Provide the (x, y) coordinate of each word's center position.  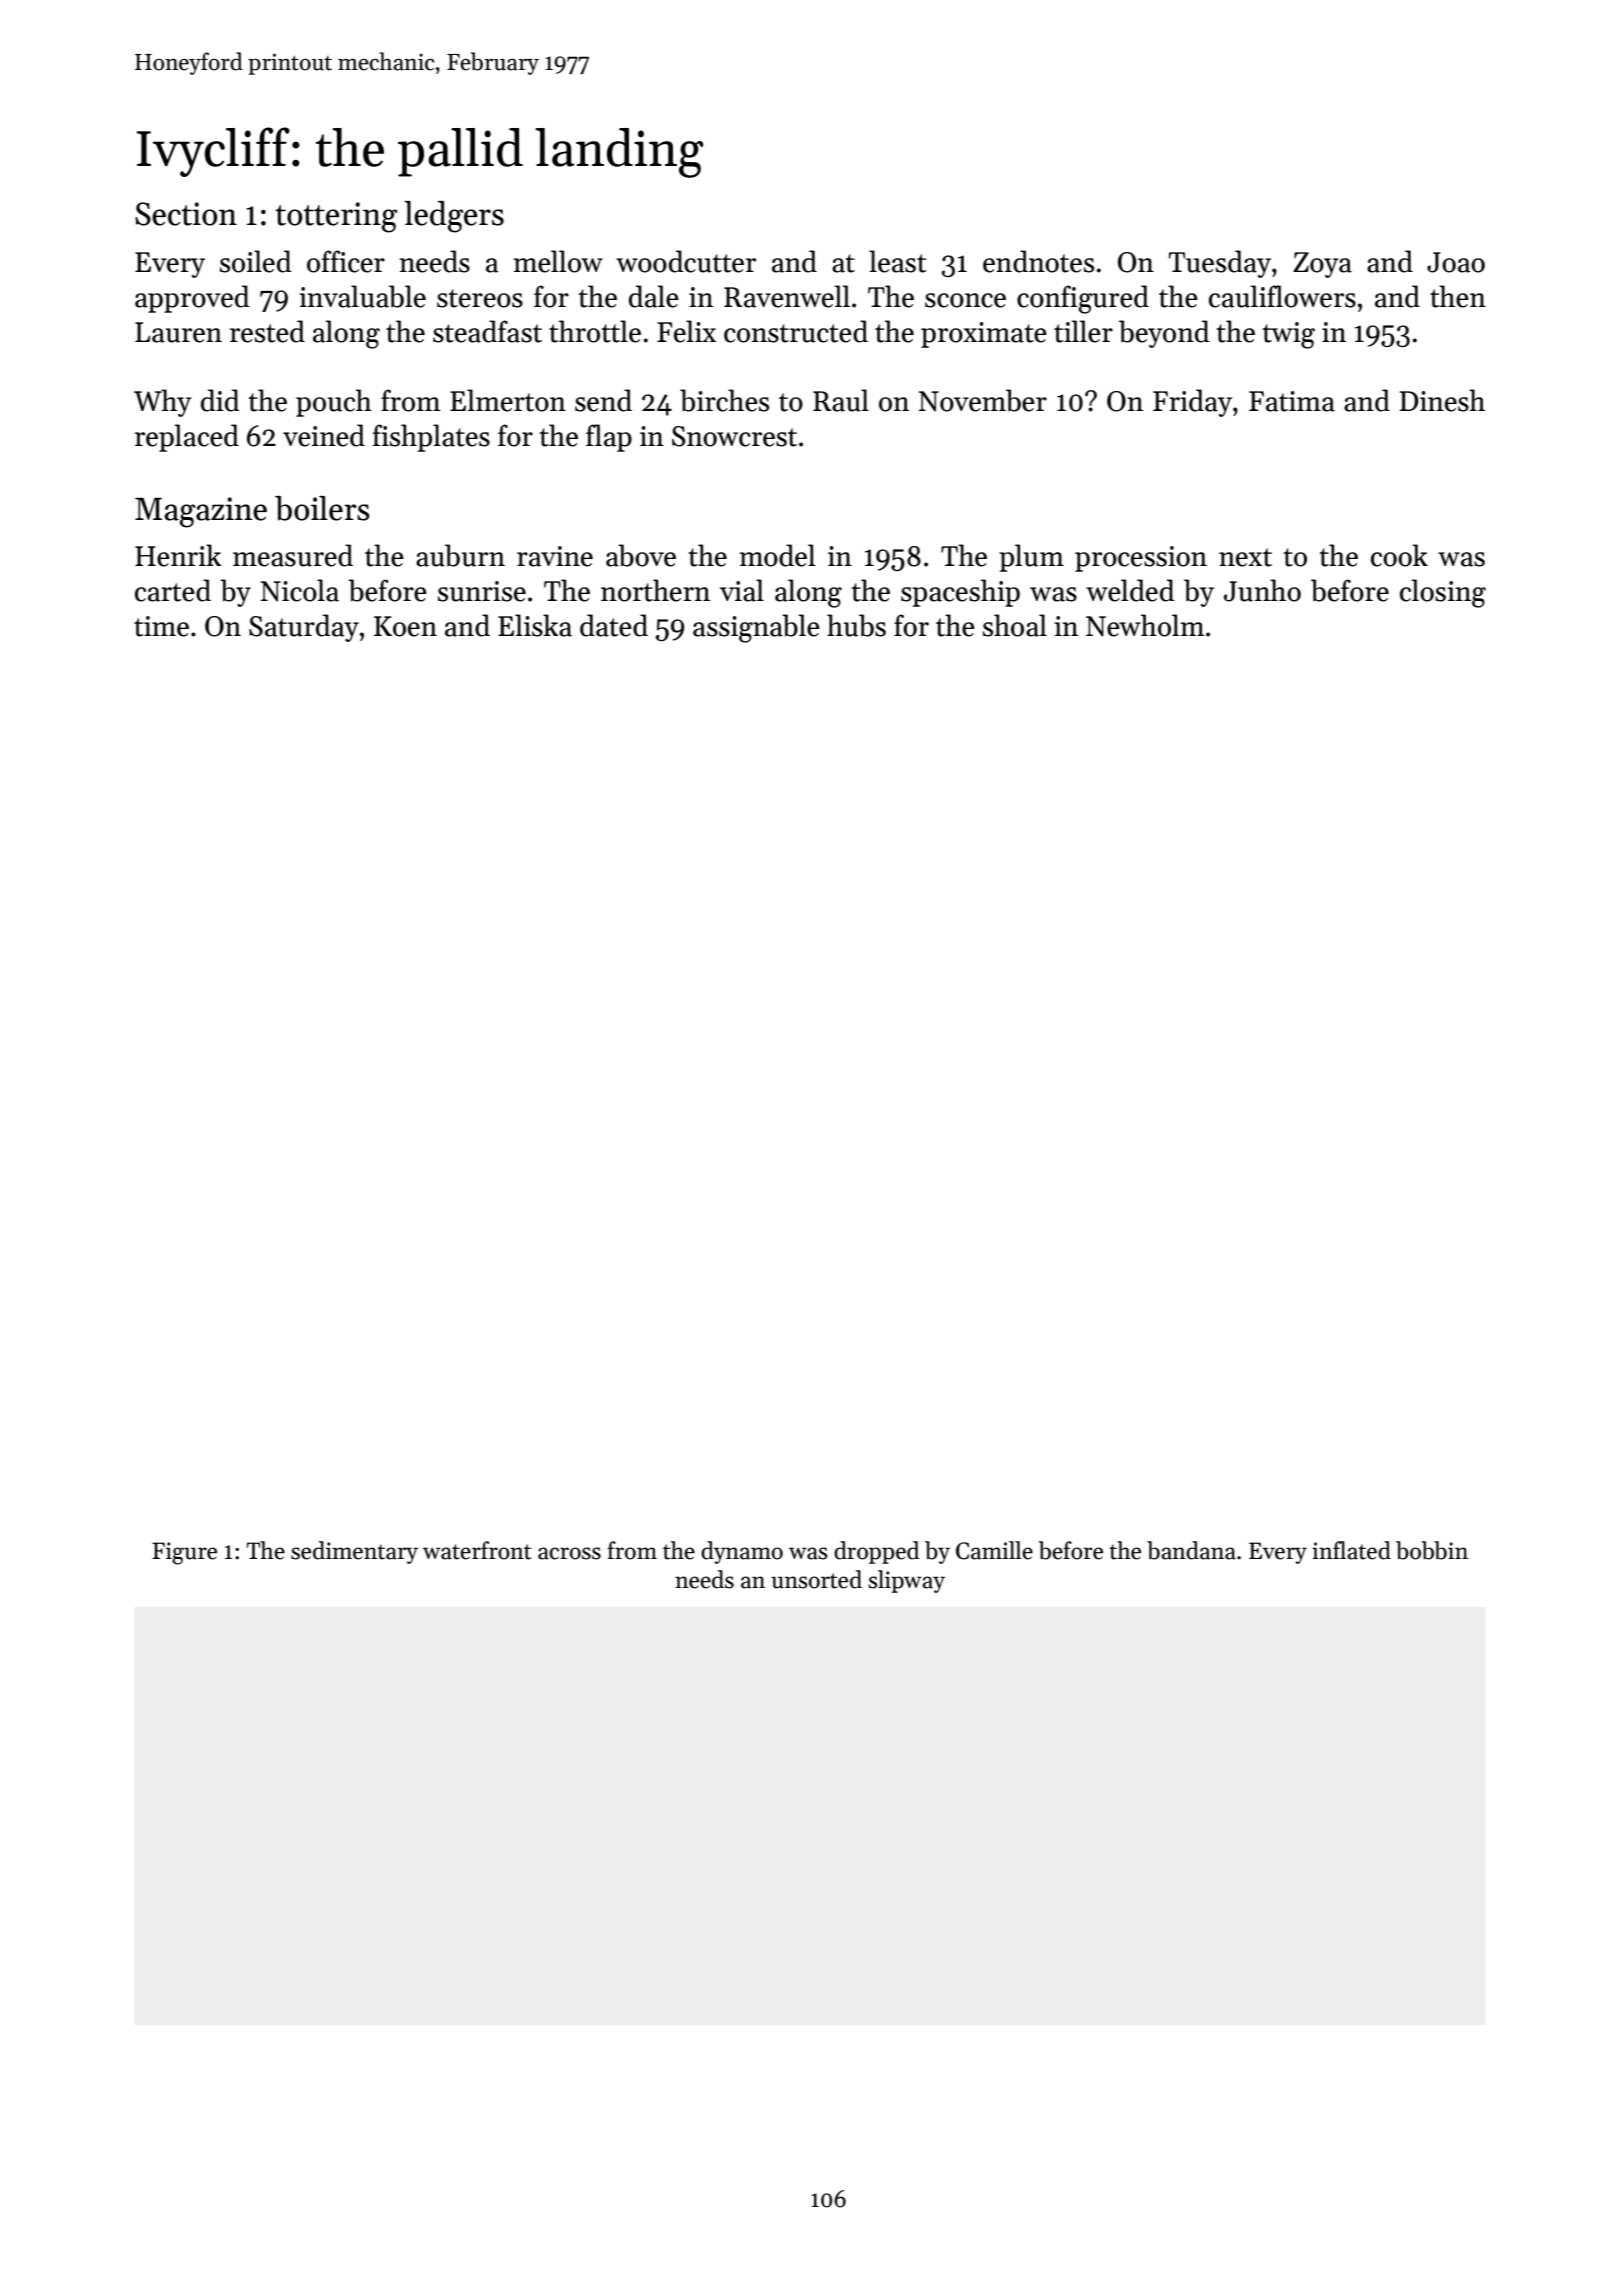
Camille (994, 1550)
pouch (334, 403)
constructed (796, 331)
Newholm (1145, 625)
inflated (1351, 1550)
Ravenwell (787, 296)
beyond (1164, 334)
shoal (1015, 625)
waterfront (477, 1550)
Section (186, 214)
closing (1443, 593)
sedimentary (354, 1552)
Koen (405, 626)
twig (1289, 335)
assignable (756, 628)
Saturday (304, 628)
